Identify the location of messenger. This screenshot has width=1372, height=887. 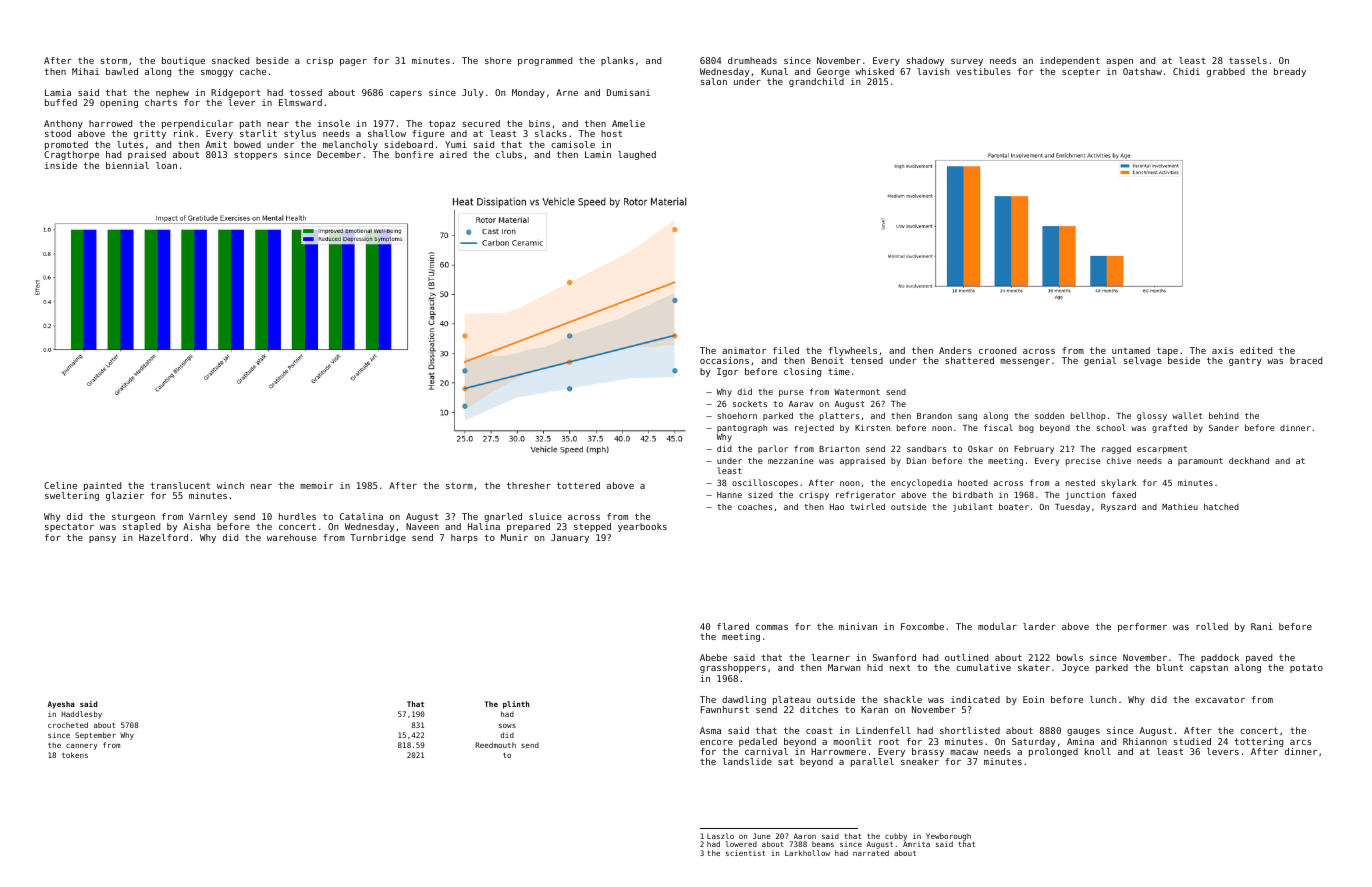
(1025, 362).
